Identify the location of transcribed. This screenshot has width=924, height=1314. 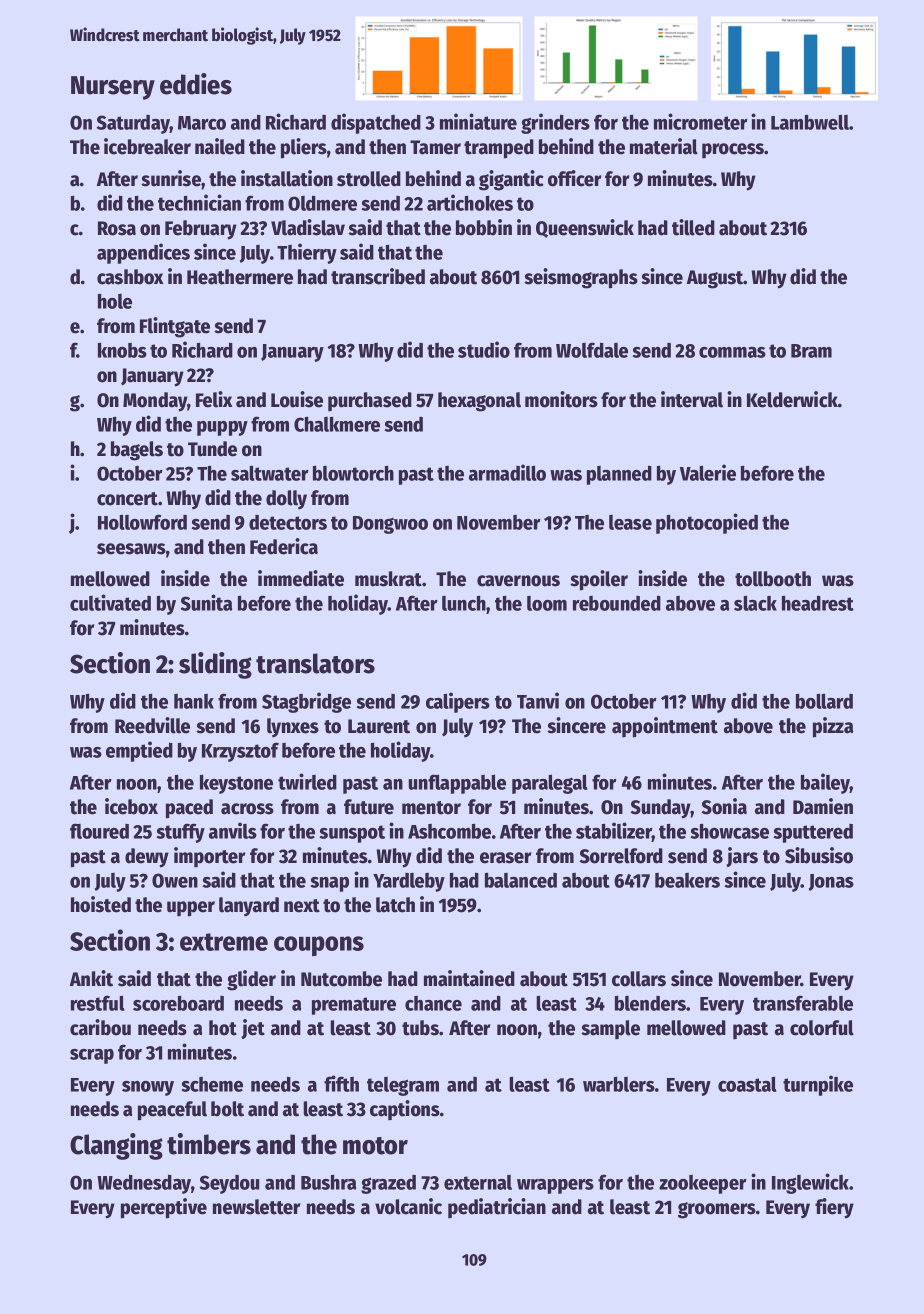
(378, 276).
